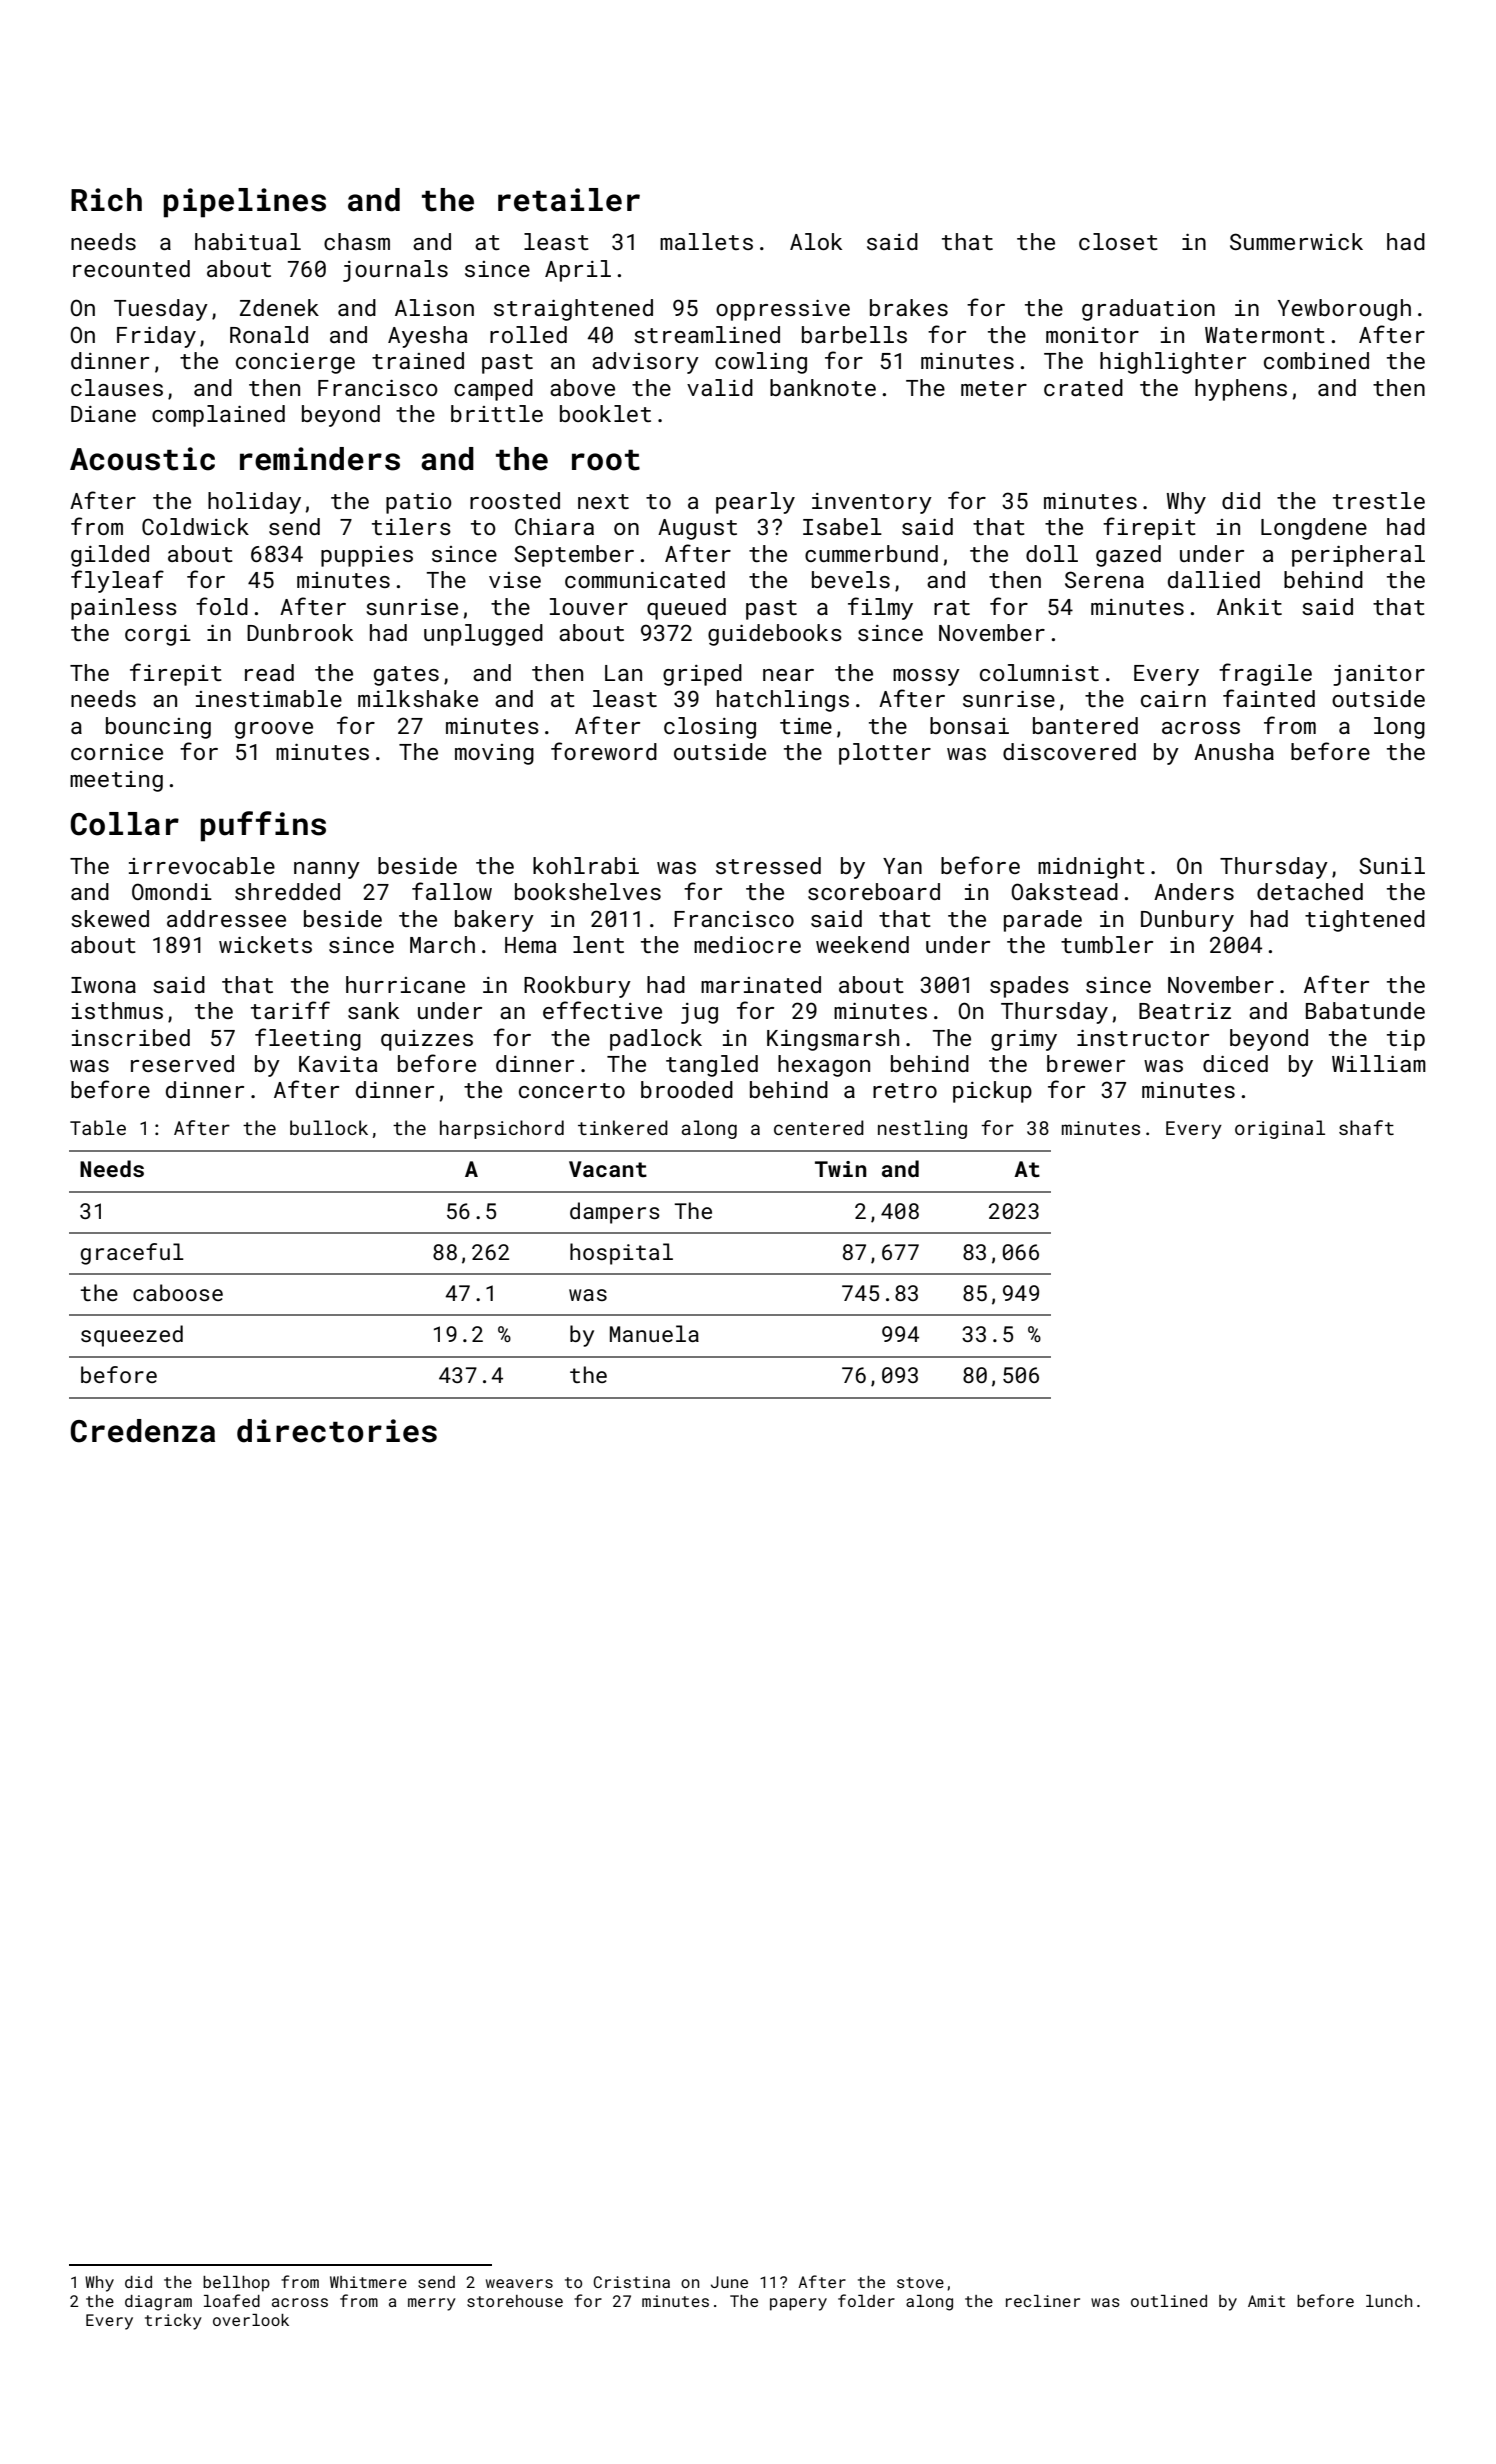 Image resolution: width=1496 pixels, height=2464 pixels. Describe the element at coordinates (1366, 1127) in the screenshot. I see `shaft` at that location.
